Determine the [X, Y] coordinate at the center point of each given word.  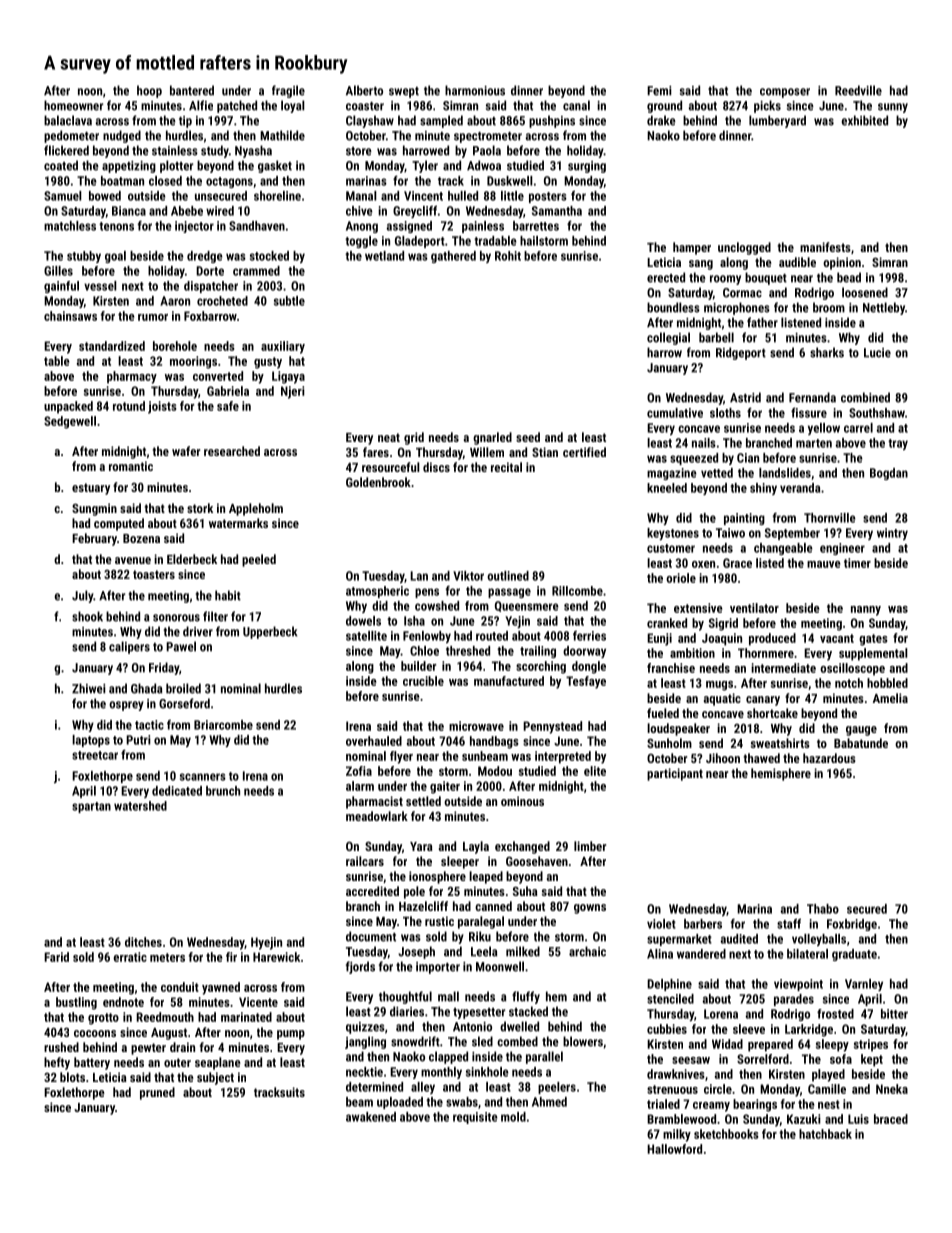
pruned [157, 1093]
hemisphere [781, 774]
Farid [56, 957]
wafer [186, 451]
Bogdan [889, 474]
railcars [365, 861]
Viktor [468, 576]
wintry [892, 534]
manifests [825, 247]
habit [228, 595]
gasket [275, 166]
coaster [365, 106]
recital [506, 467]
